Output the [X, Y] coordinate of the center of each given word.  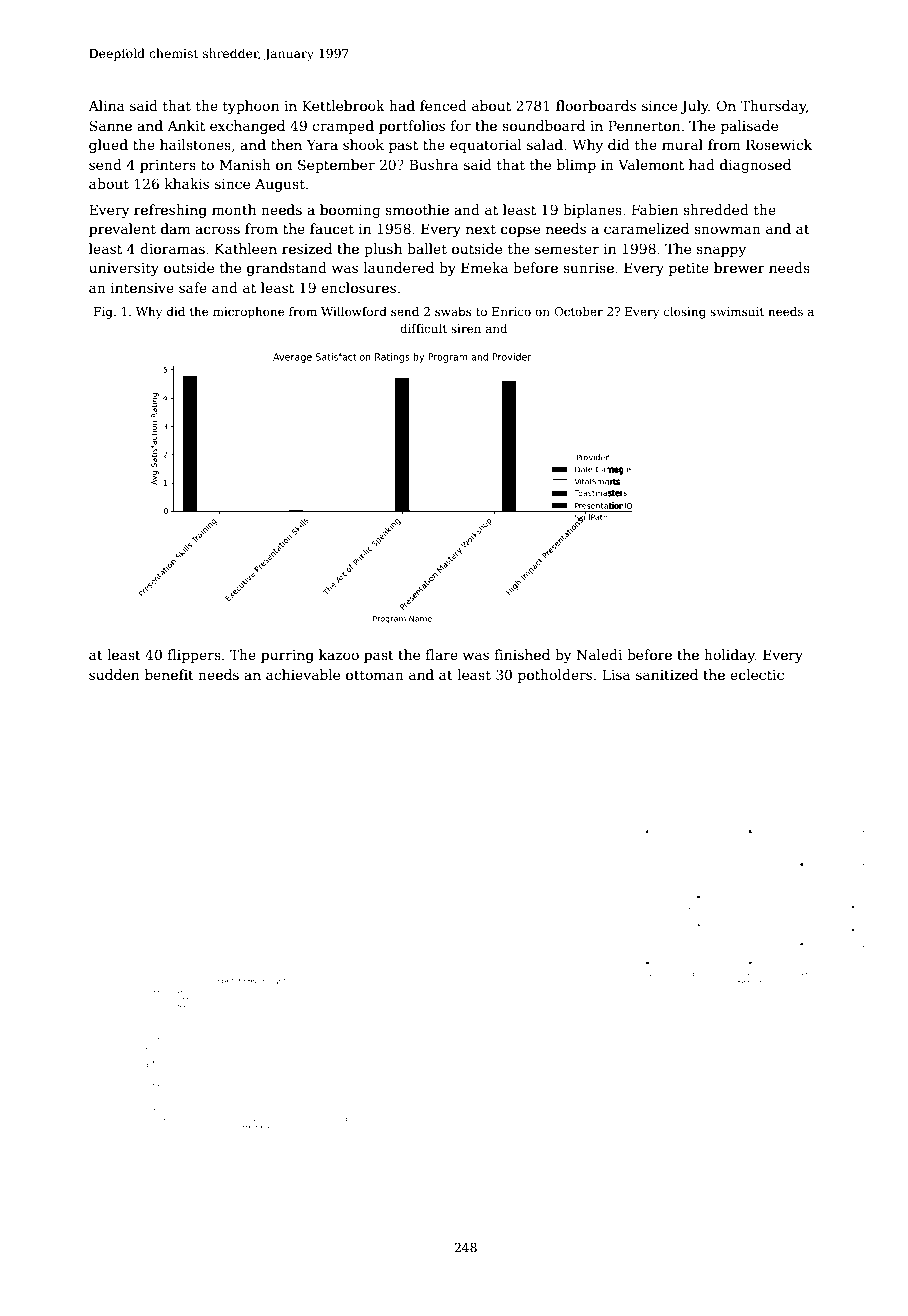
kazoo [339, 654]
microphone [248, 313]
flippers [194, 656]
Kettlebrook [343, 105]
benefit [169, 674]
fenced [443, 105]
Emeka [484, 267]
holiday [729, 656]
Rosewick [779, 144]
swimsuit [737, 311]
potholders [555, 676]
